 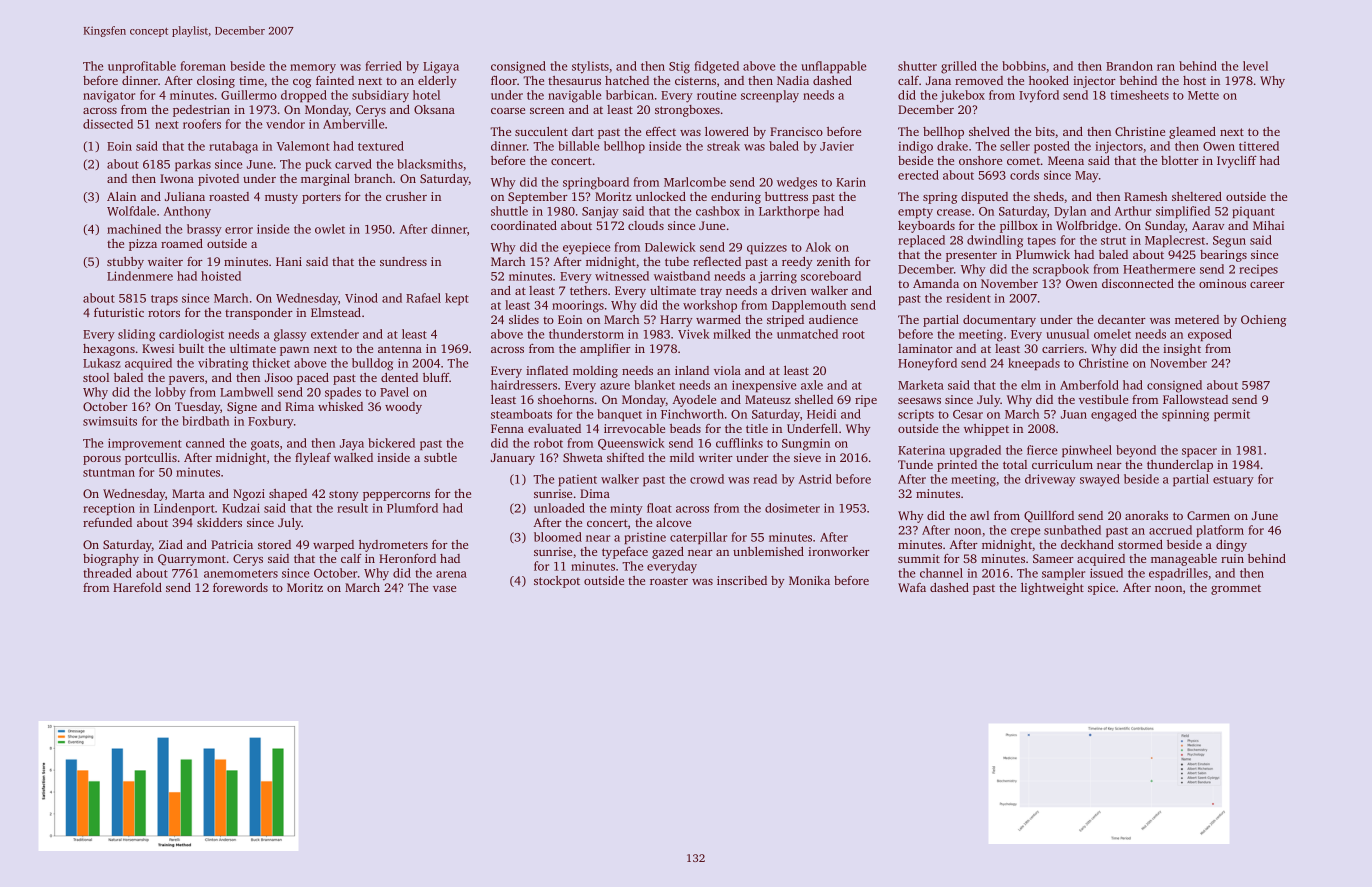 I want to click on ironworker, so click(x=839, y=551).
